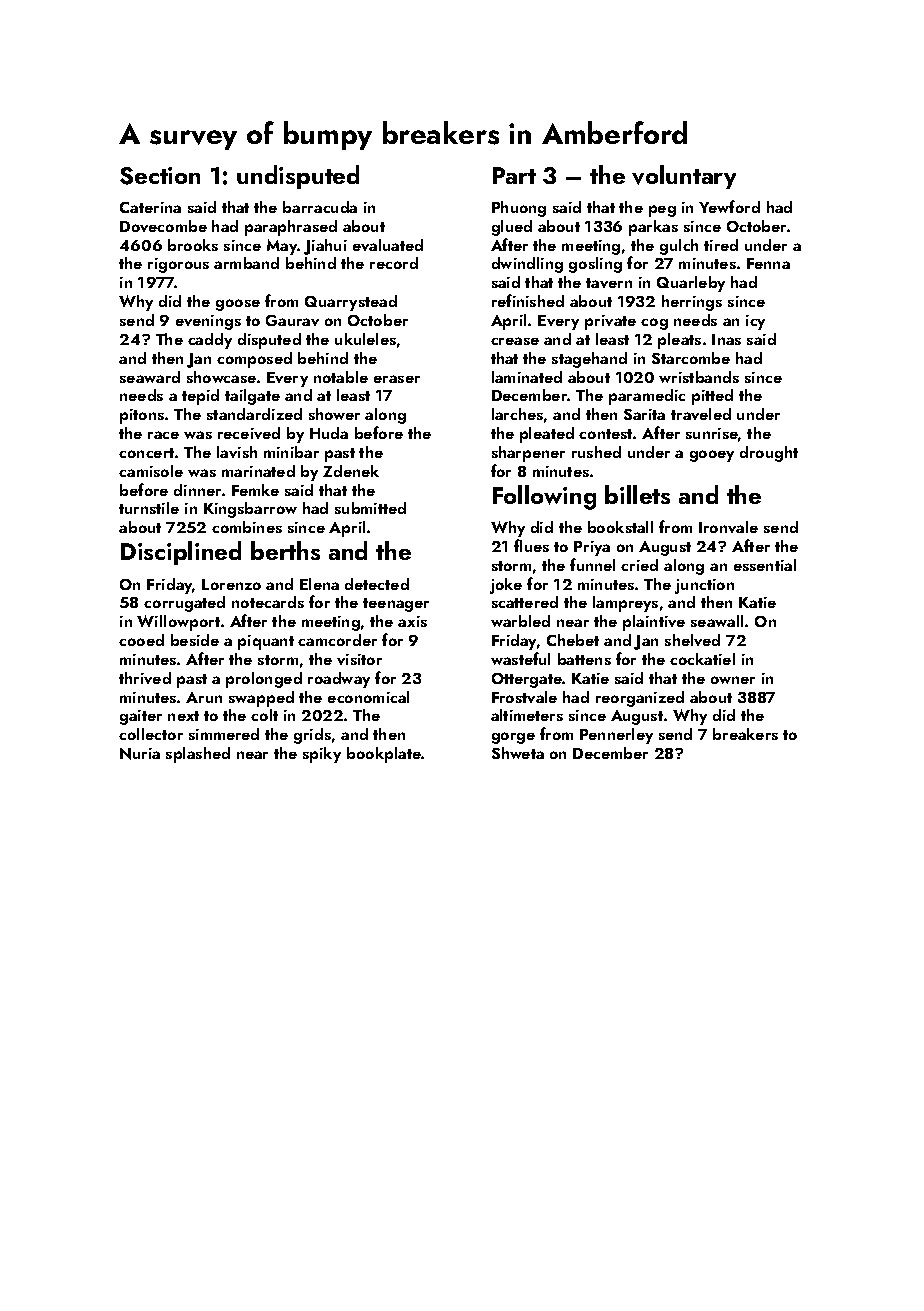 The height and width of the document is (1311, 924). What do you see at coordinates (142, 416) in the document?
I see `pitons` at bounding box center [142, 416].
